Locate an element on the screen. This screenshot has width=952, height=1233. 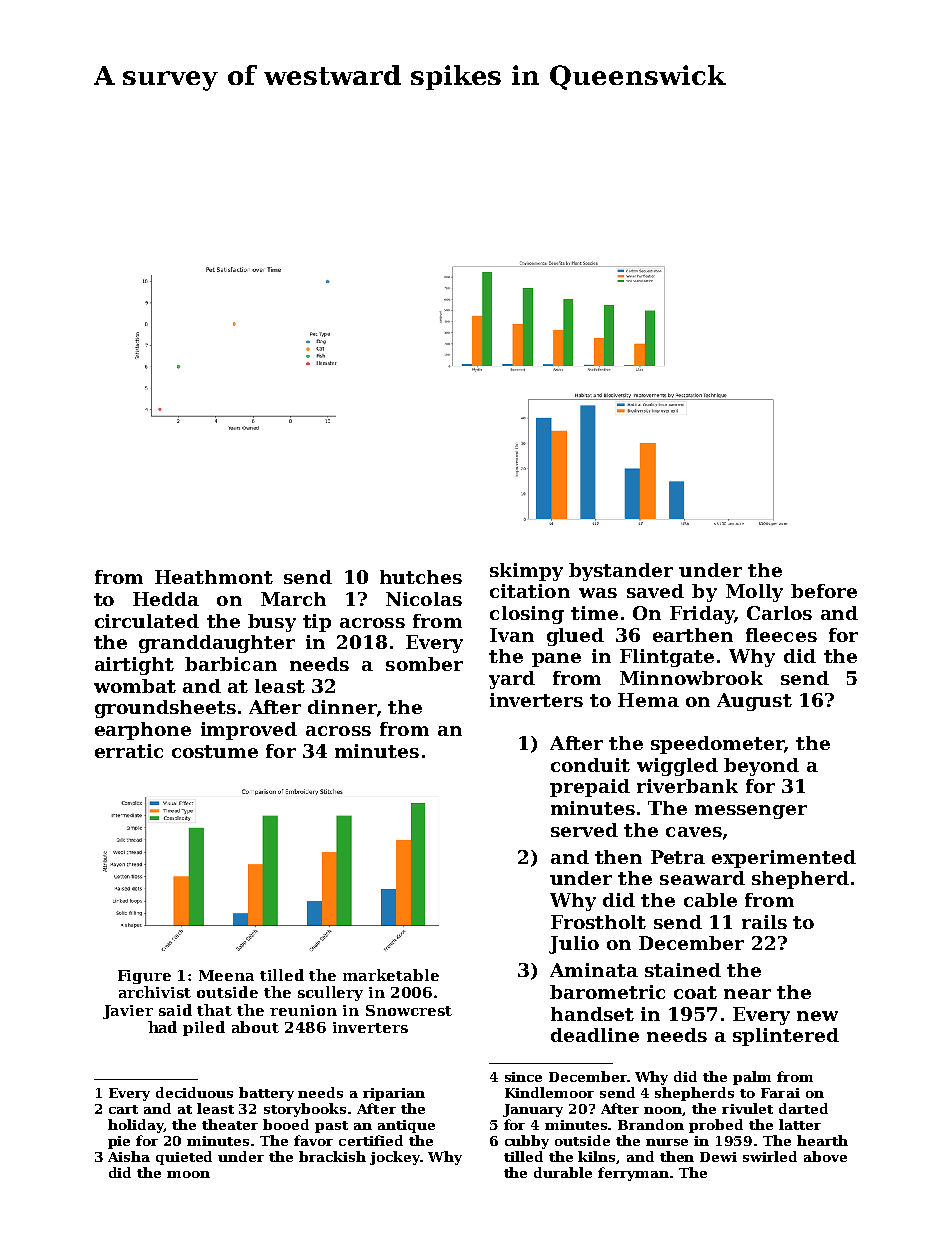
moon is located at coordinates (188, 1174).
